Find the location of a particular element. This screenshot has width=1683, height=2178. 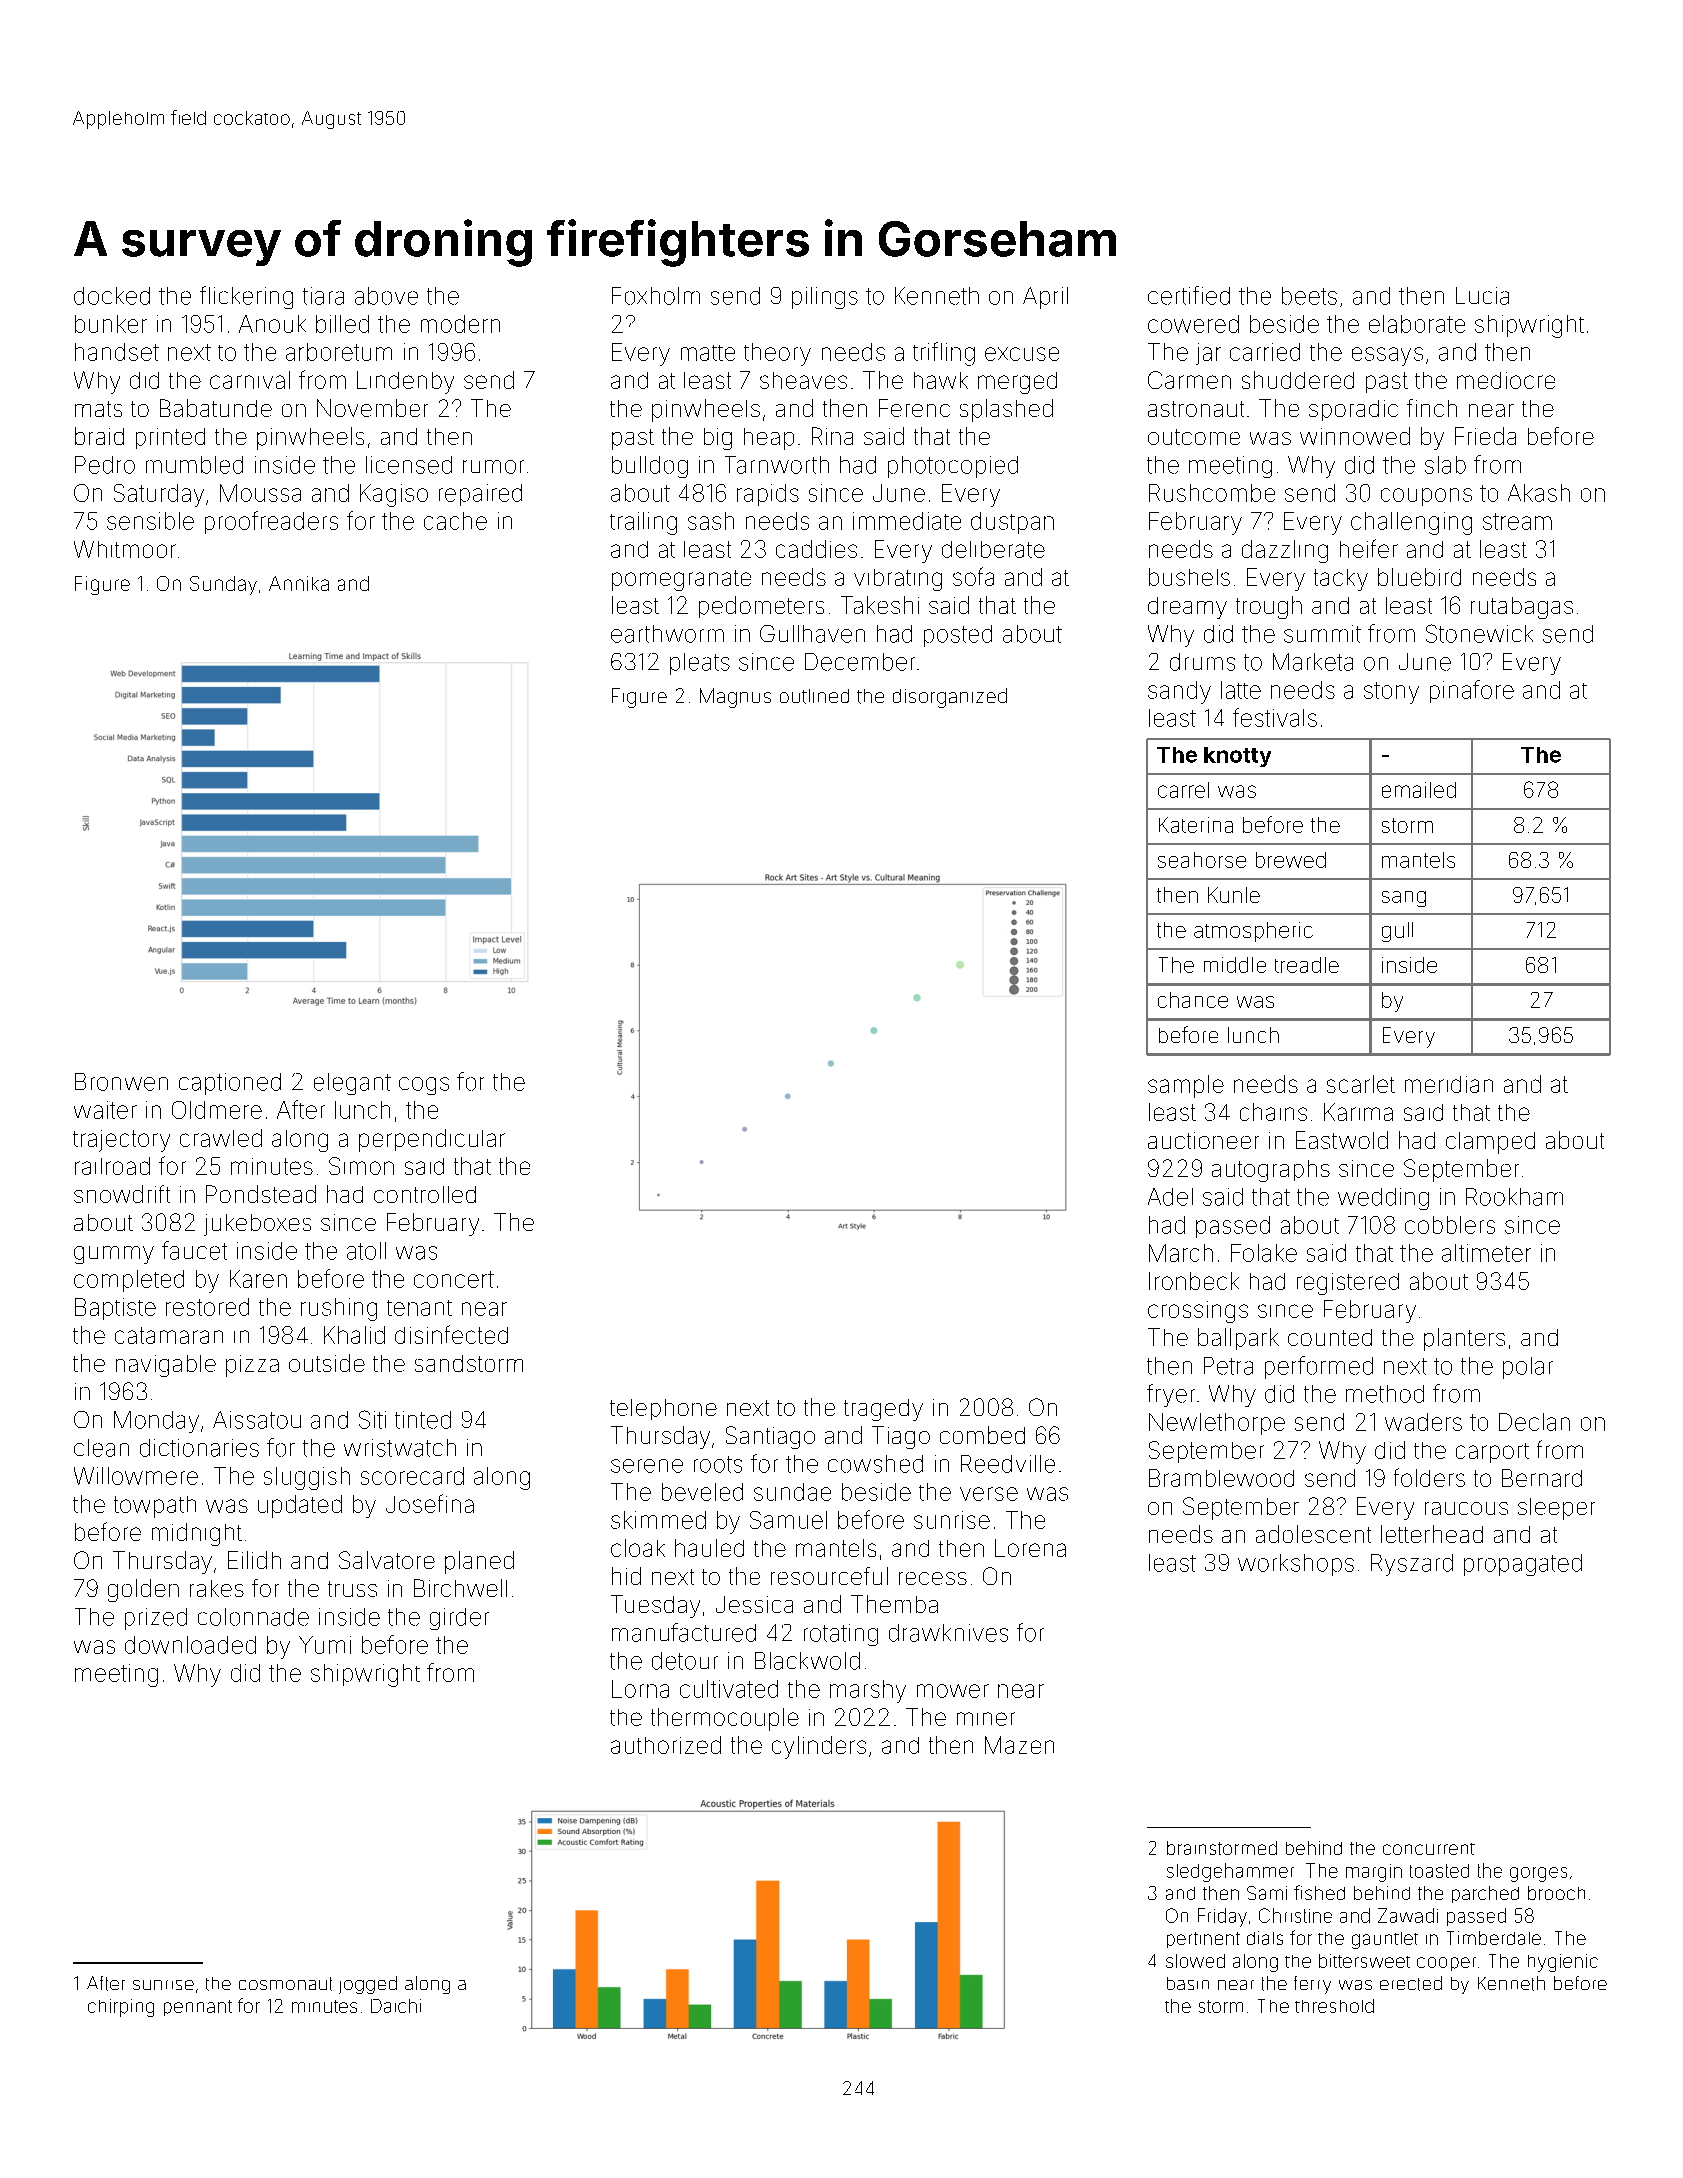

certified is located at coordinates (1189, 295).
